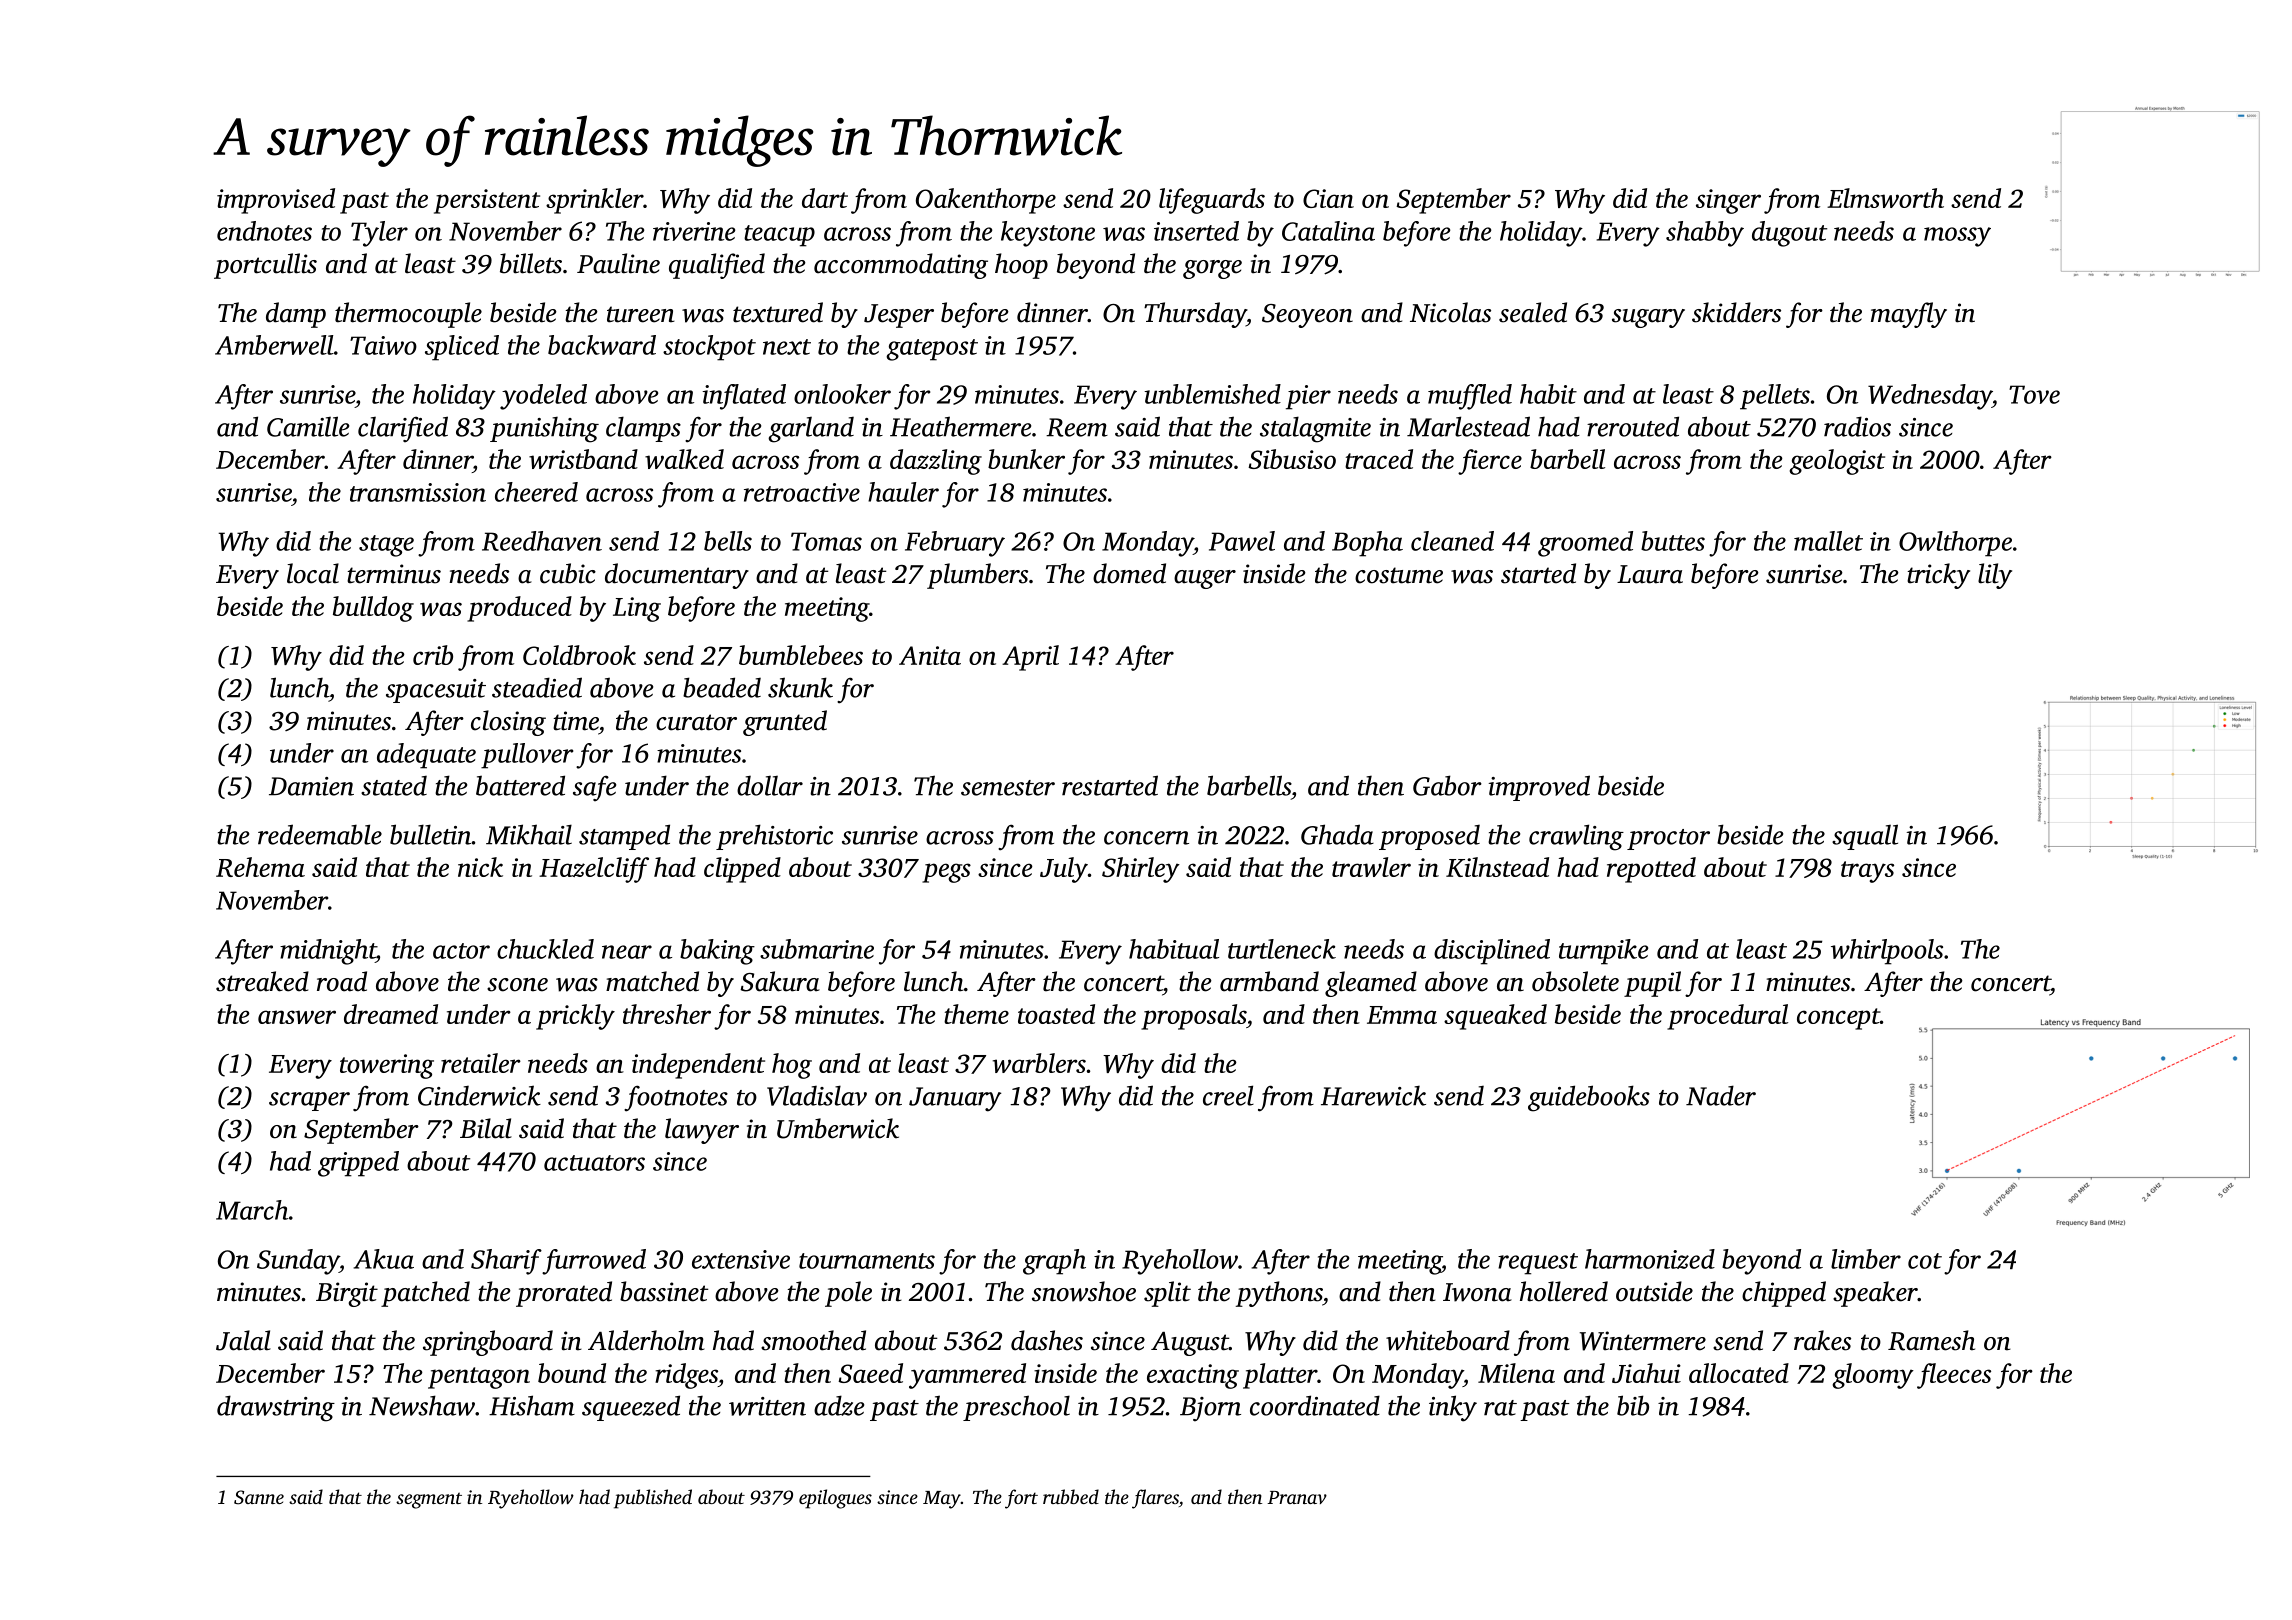 The width and height of the page is (2292, 1620). What do you see at coordinates (1315, 1405) in the page?
I see `coordinated` at bounding box center [1315, 1405].
